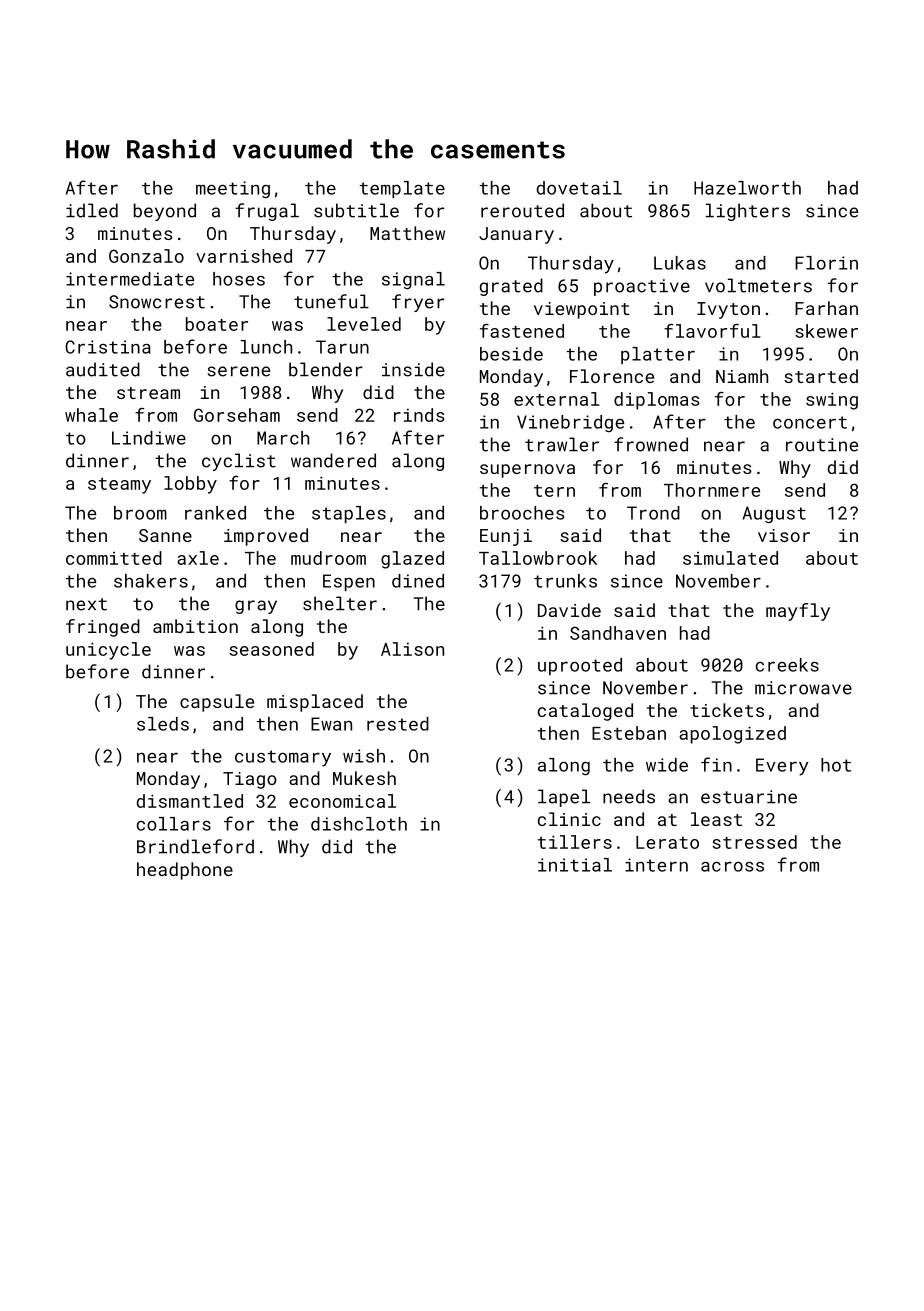  I want to click on idled, so click(92, 210).
